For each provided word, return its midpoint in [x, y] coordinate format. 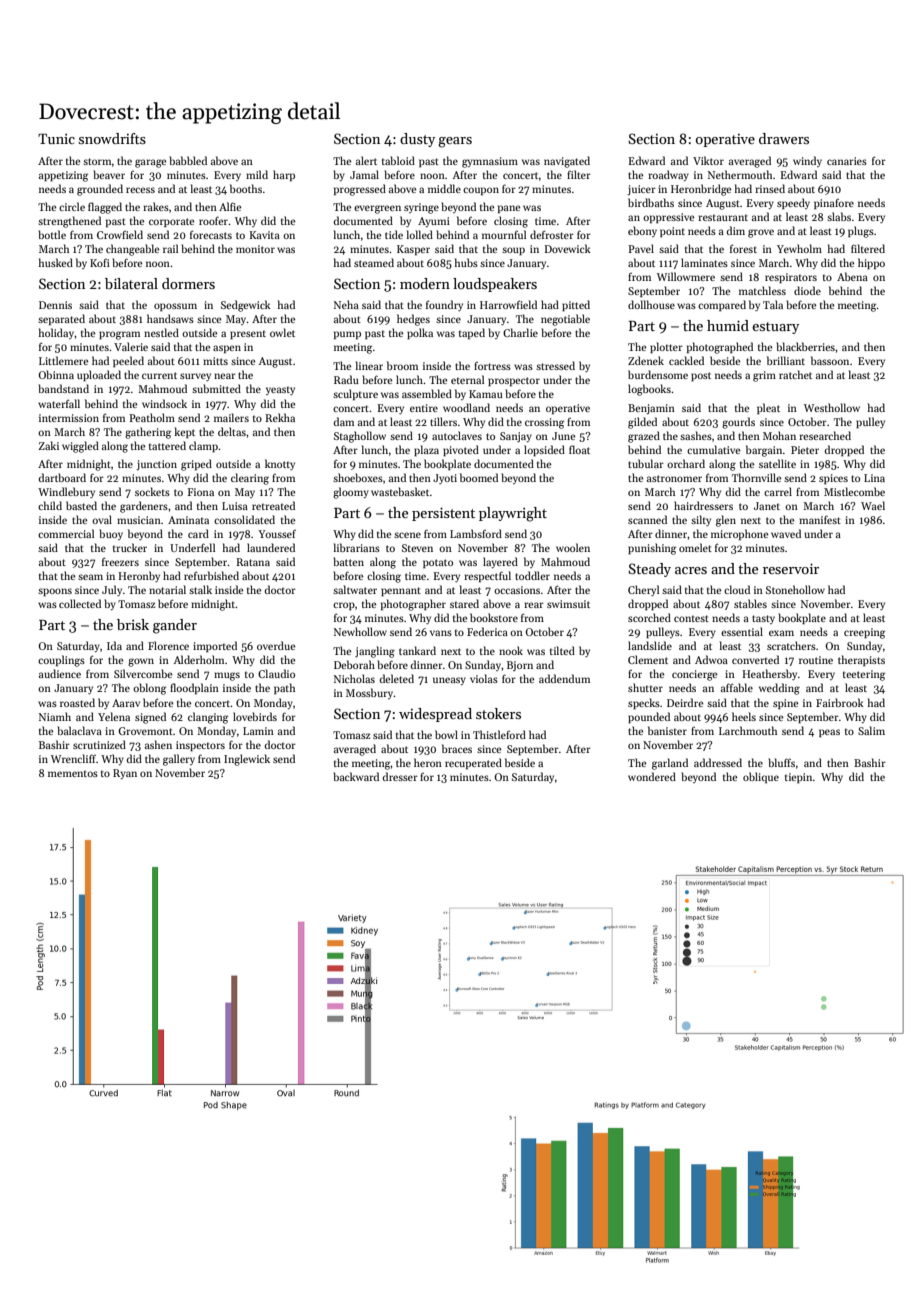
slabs [839, 216]
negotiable [565, 320]
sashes [696, 435]
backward [356, 776]
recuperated [473, 763]
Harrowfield [508, 304]
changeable [132, 250]
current [159, 375]
